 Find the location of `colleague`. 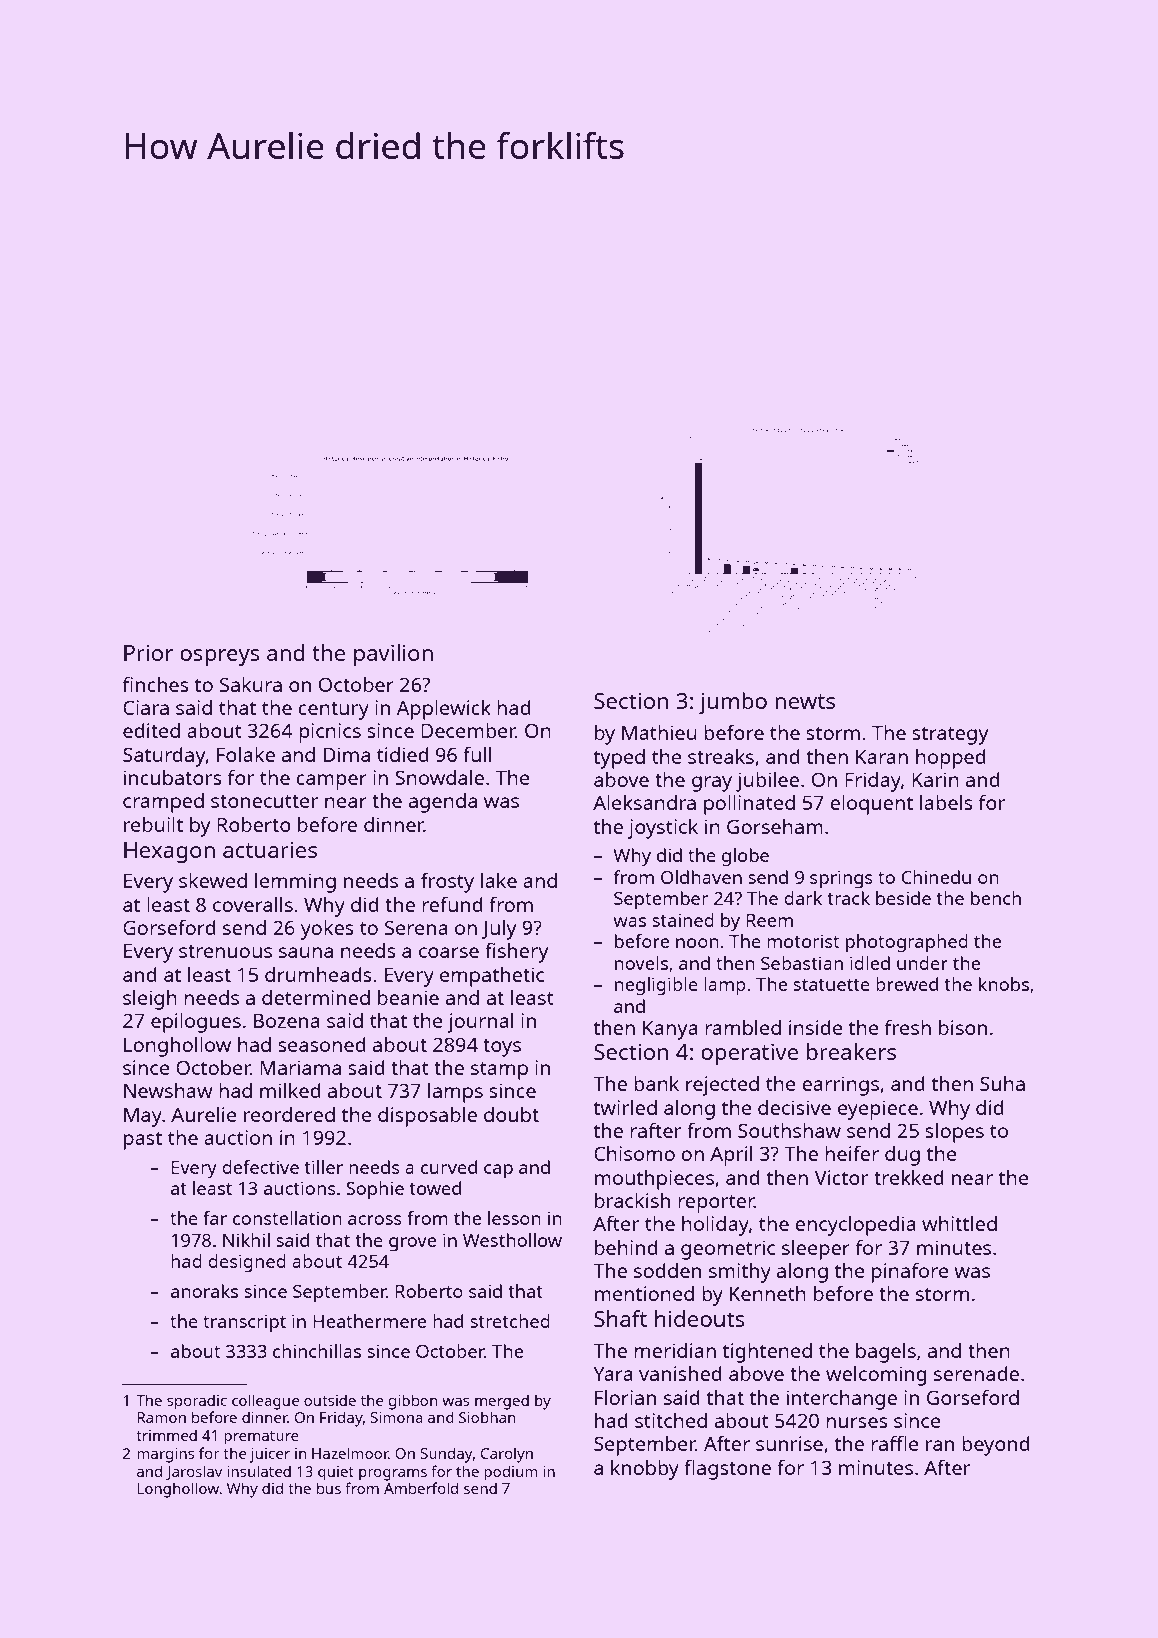

colleague is located at coordinates (265, 1402).
